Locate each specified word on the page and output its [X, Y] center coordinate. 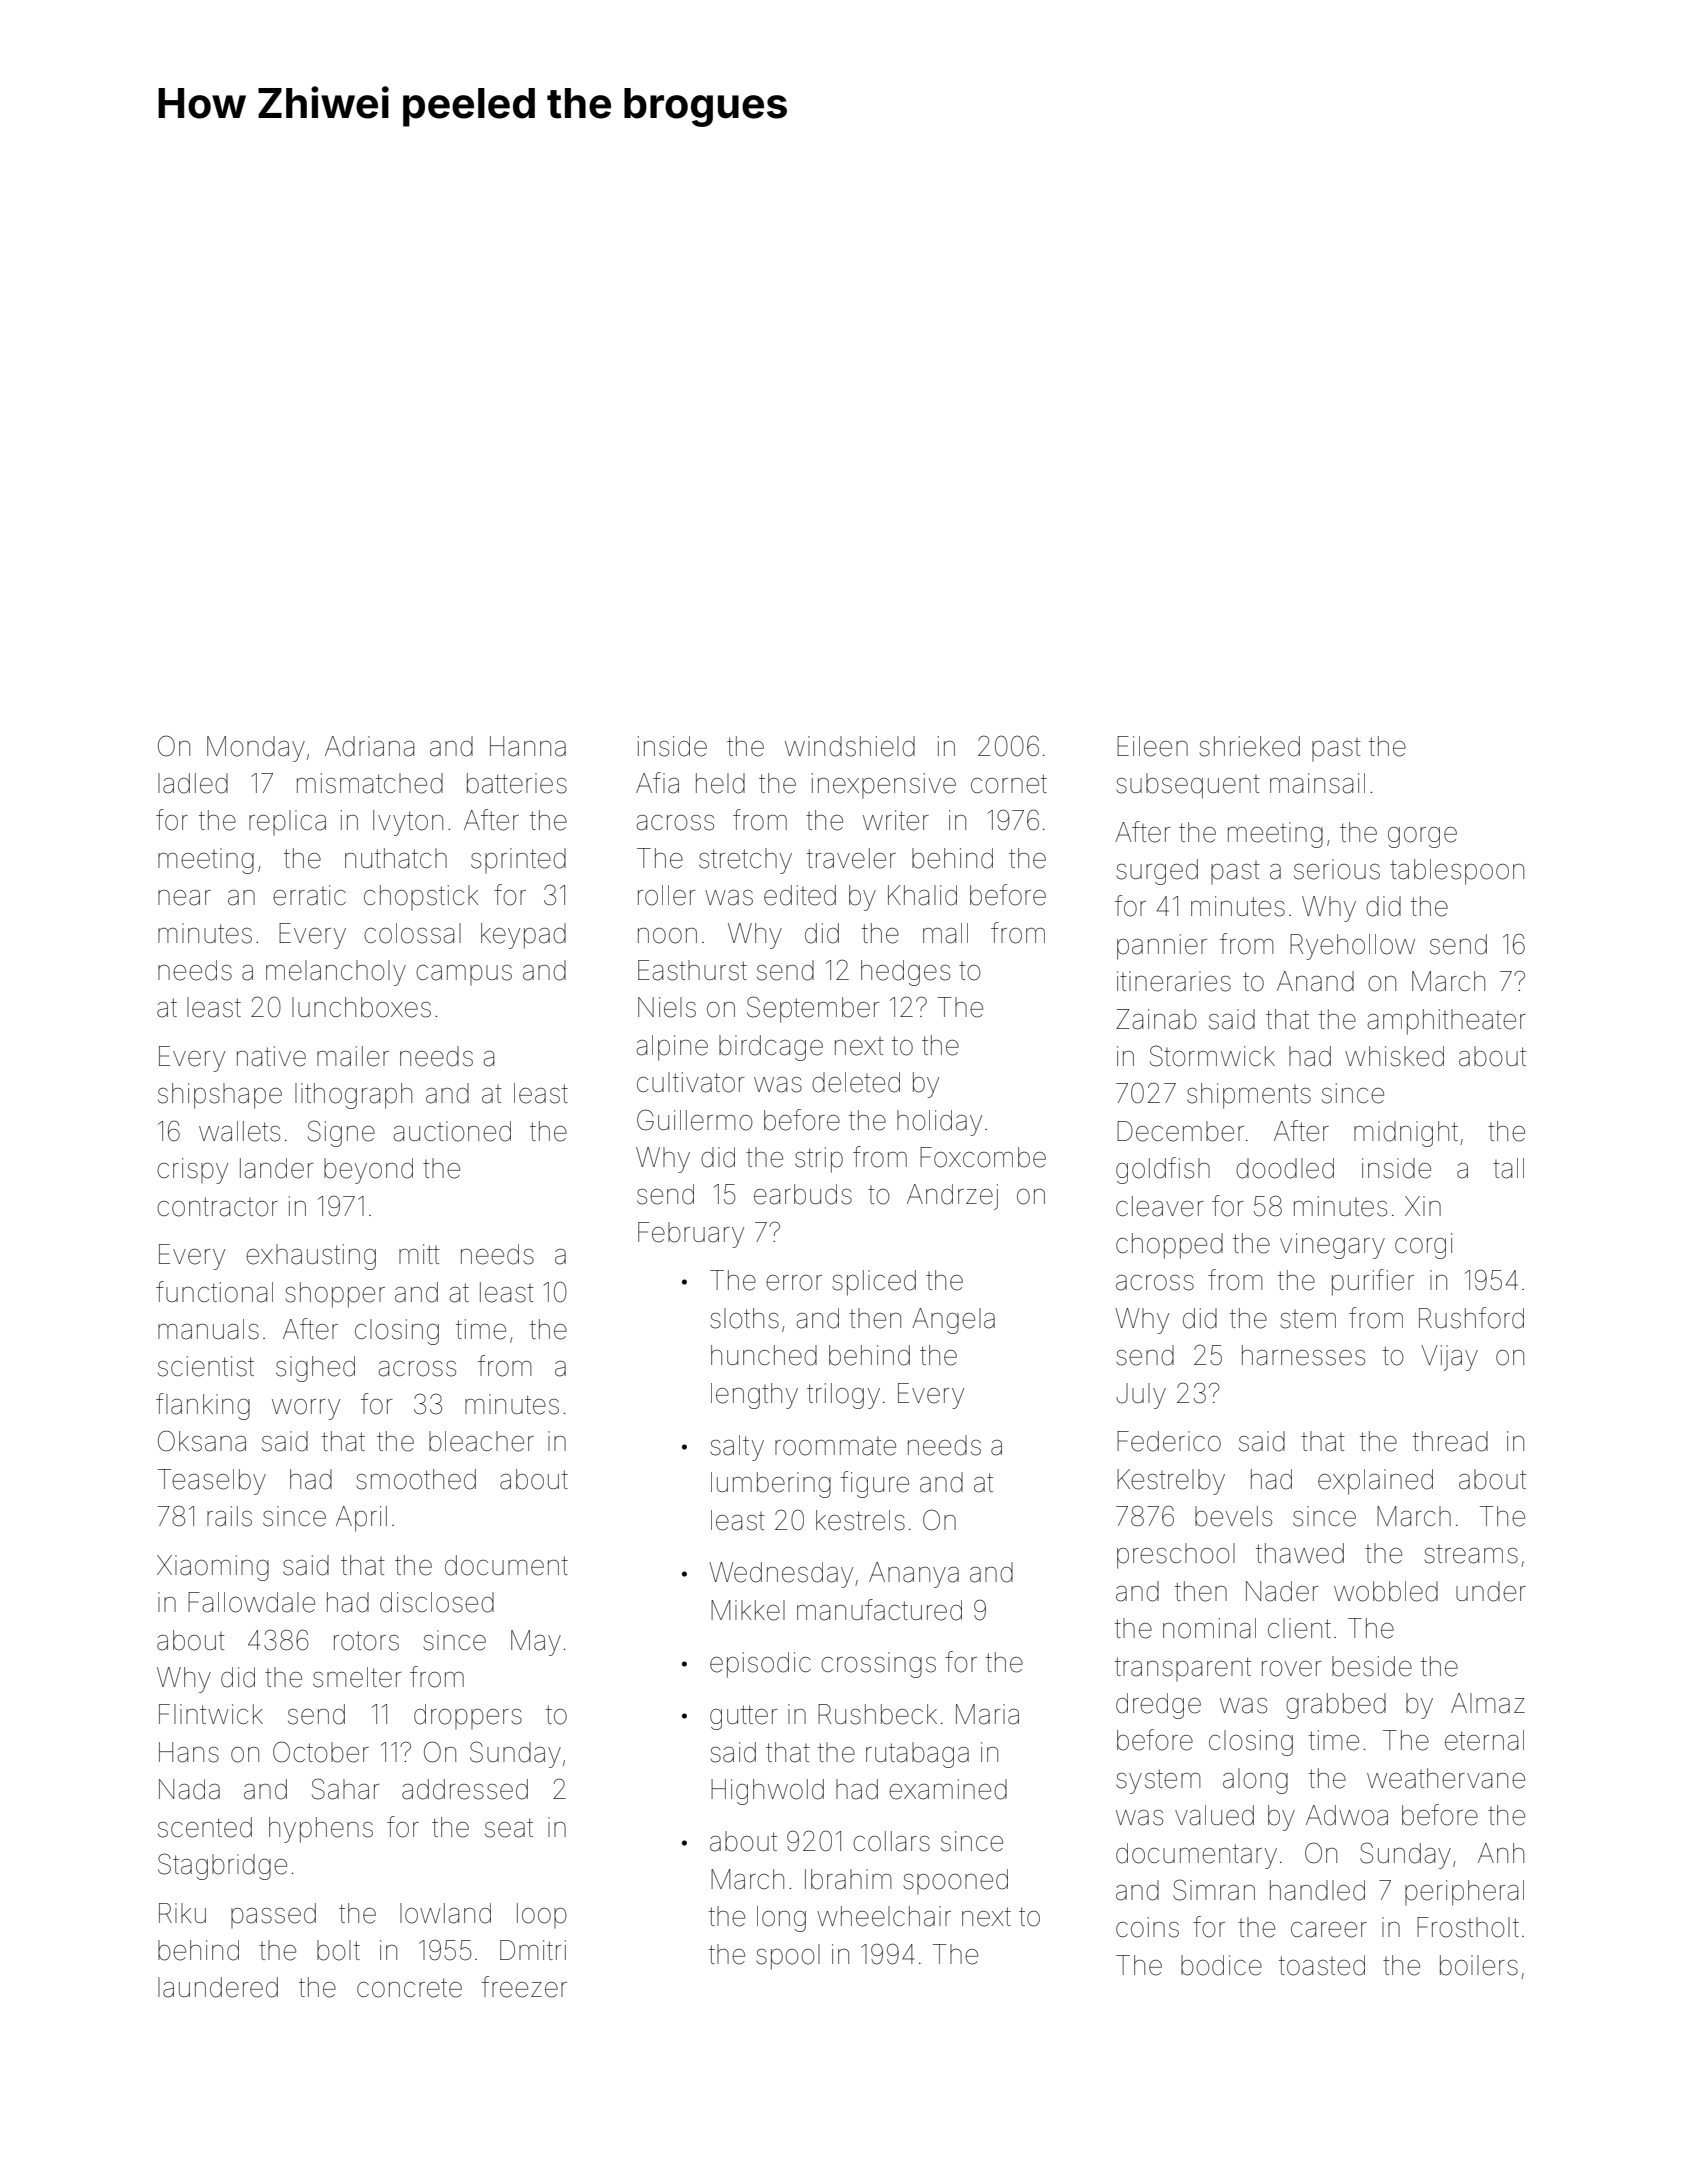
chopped [1169, 1246]
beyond [368, 1171]
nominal [1209, 1628]
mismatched [370, 783]
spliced [874, 1283]
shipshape [220, 1096]
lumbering [771, 1485]
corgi [1423, 1246]
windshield [850, 746]
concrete [409, 1988]
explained [1375, 1482]
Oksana [202, 1441]
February [691, 1235]
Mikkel [748, 1610]
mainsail [1317, 783]
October [321, 1752]
